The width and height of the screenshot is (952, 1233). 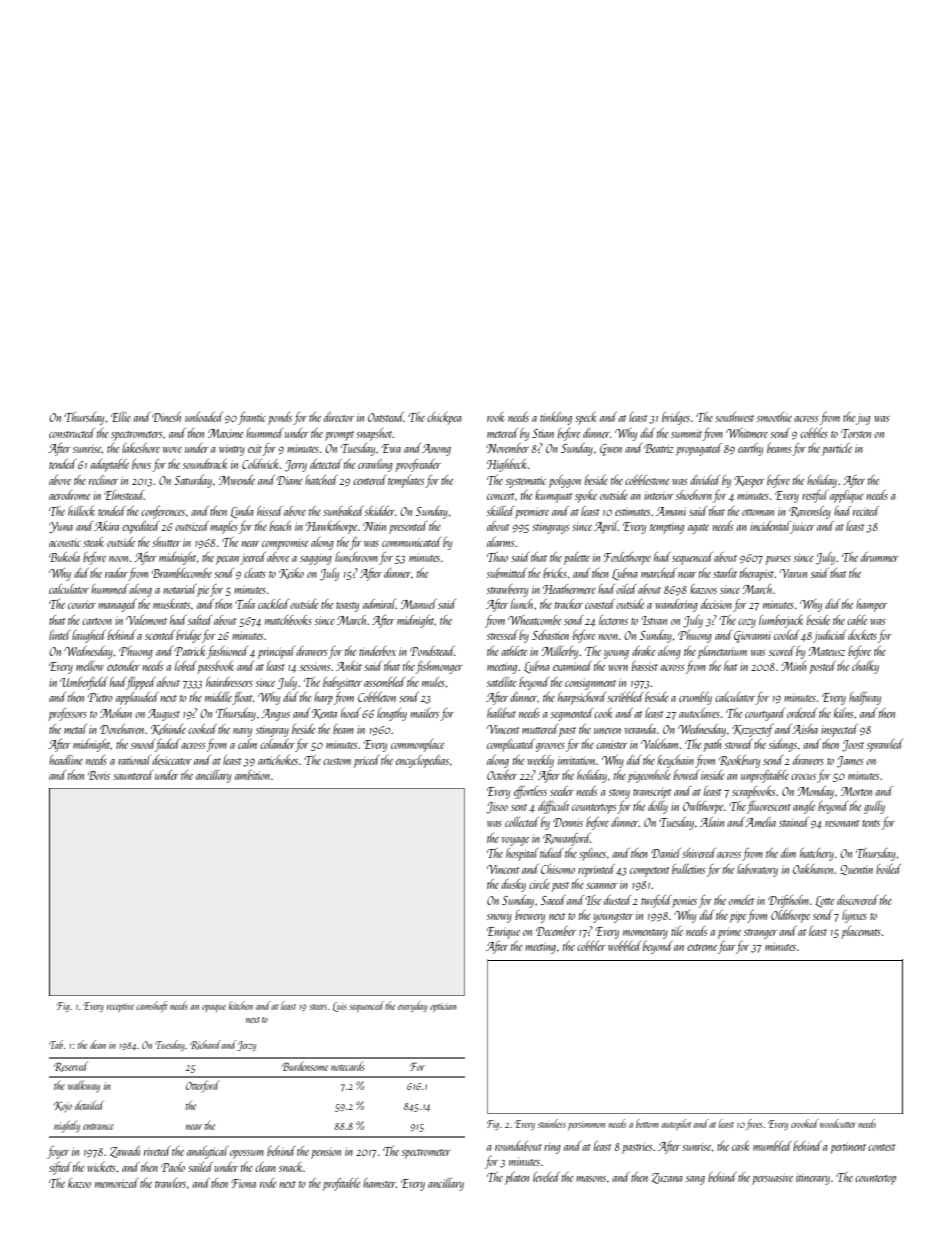 I want to click on memorized, so click(x=117, y=1183).
